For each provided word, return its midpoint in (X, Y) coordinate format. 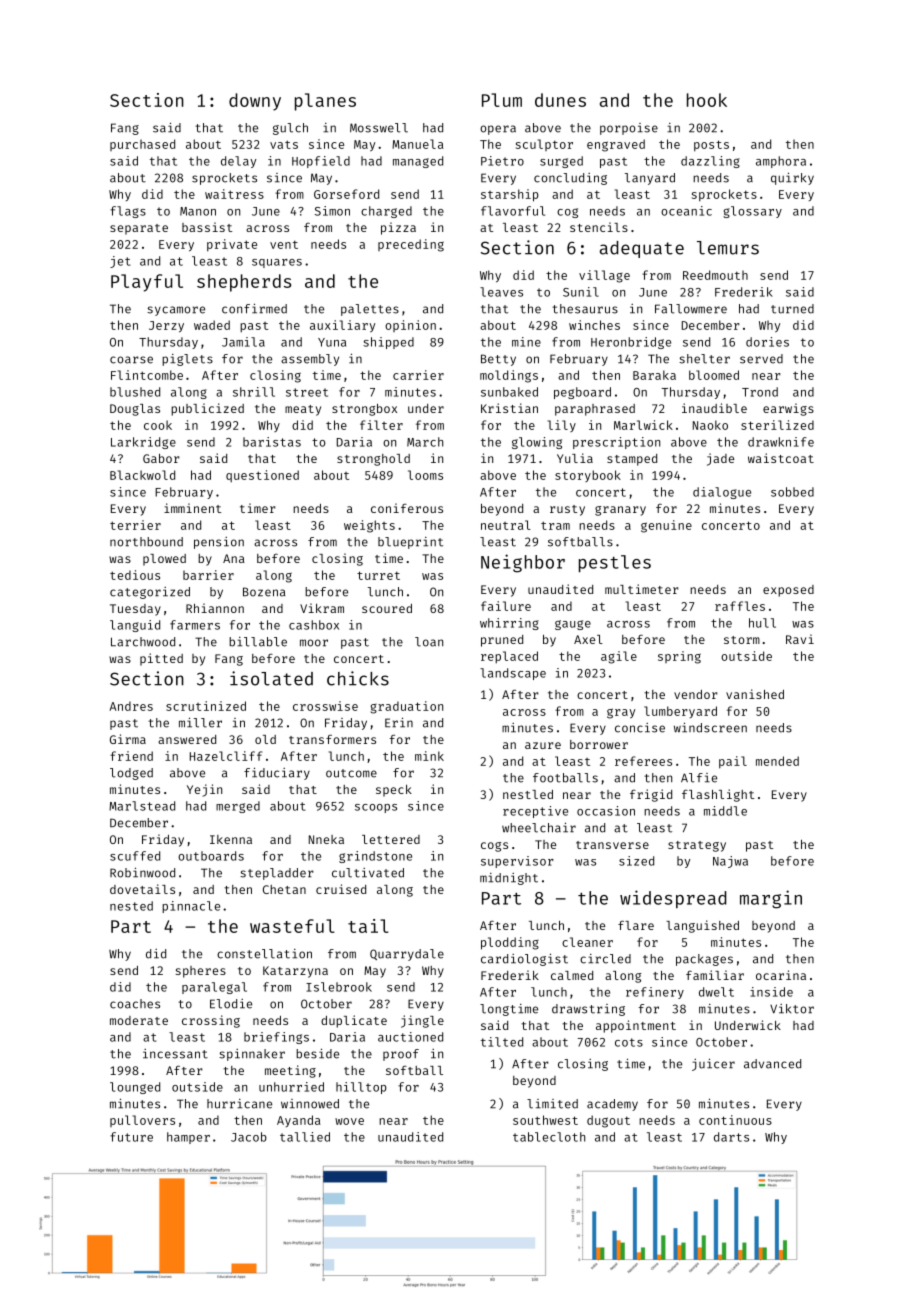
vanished (755, 694)
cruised (341, 889)
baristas (272, 442)
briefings (276, 1038)
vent (284, 245)
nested (131, 906)
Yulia (575, 458)
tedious (135, 575)
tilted (502, 1042)
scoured (387, 608)
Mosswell (379, 128)
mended (777, 761)
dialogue (722, 493)
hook (707, 100)
